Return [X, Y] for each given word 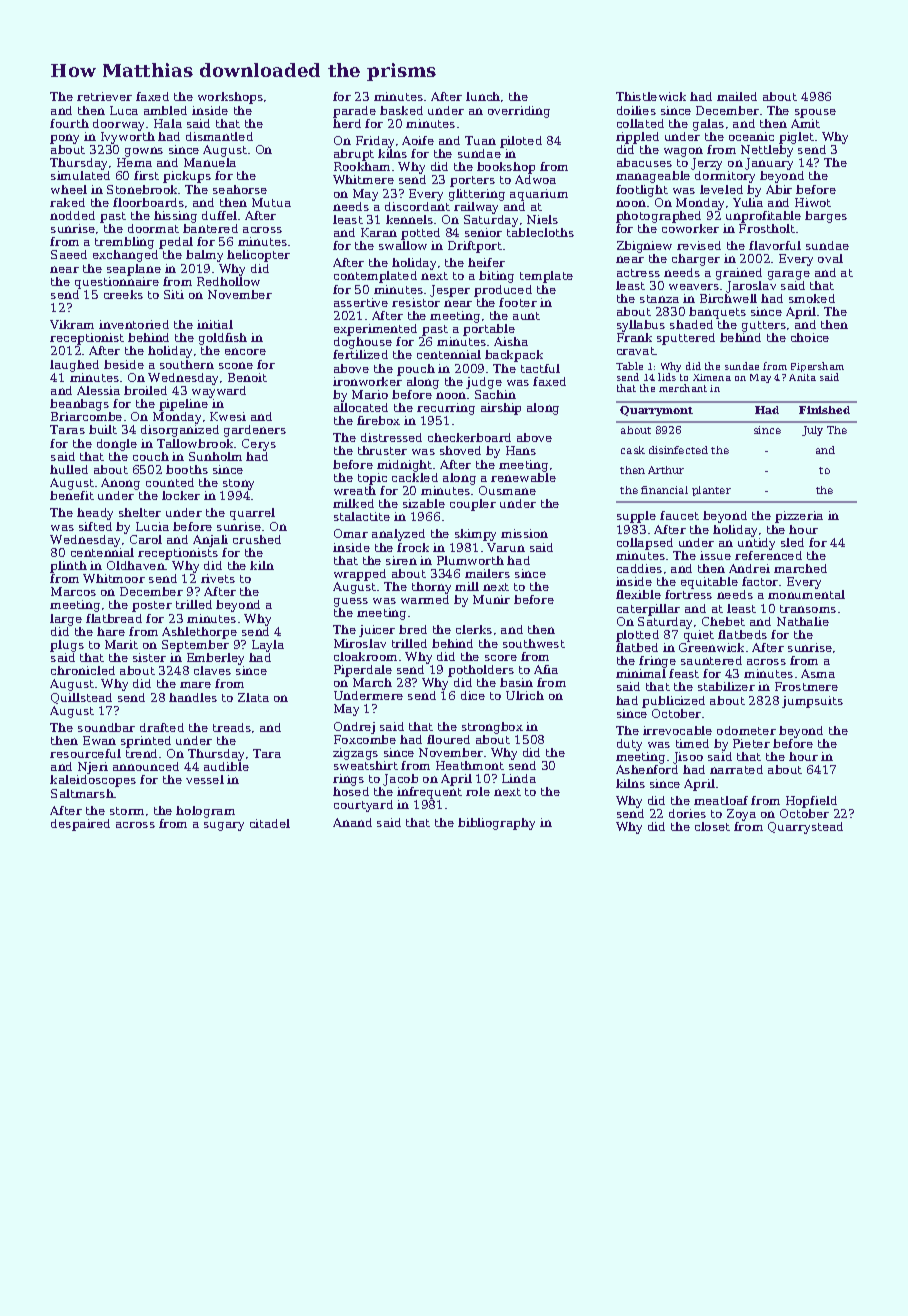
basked [401, 110]
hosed [351, 791]
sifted [95, 526]
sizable [424, 503]
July [812, 431]
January [769, 164]
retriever [104, 96]
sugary [224, 826]
